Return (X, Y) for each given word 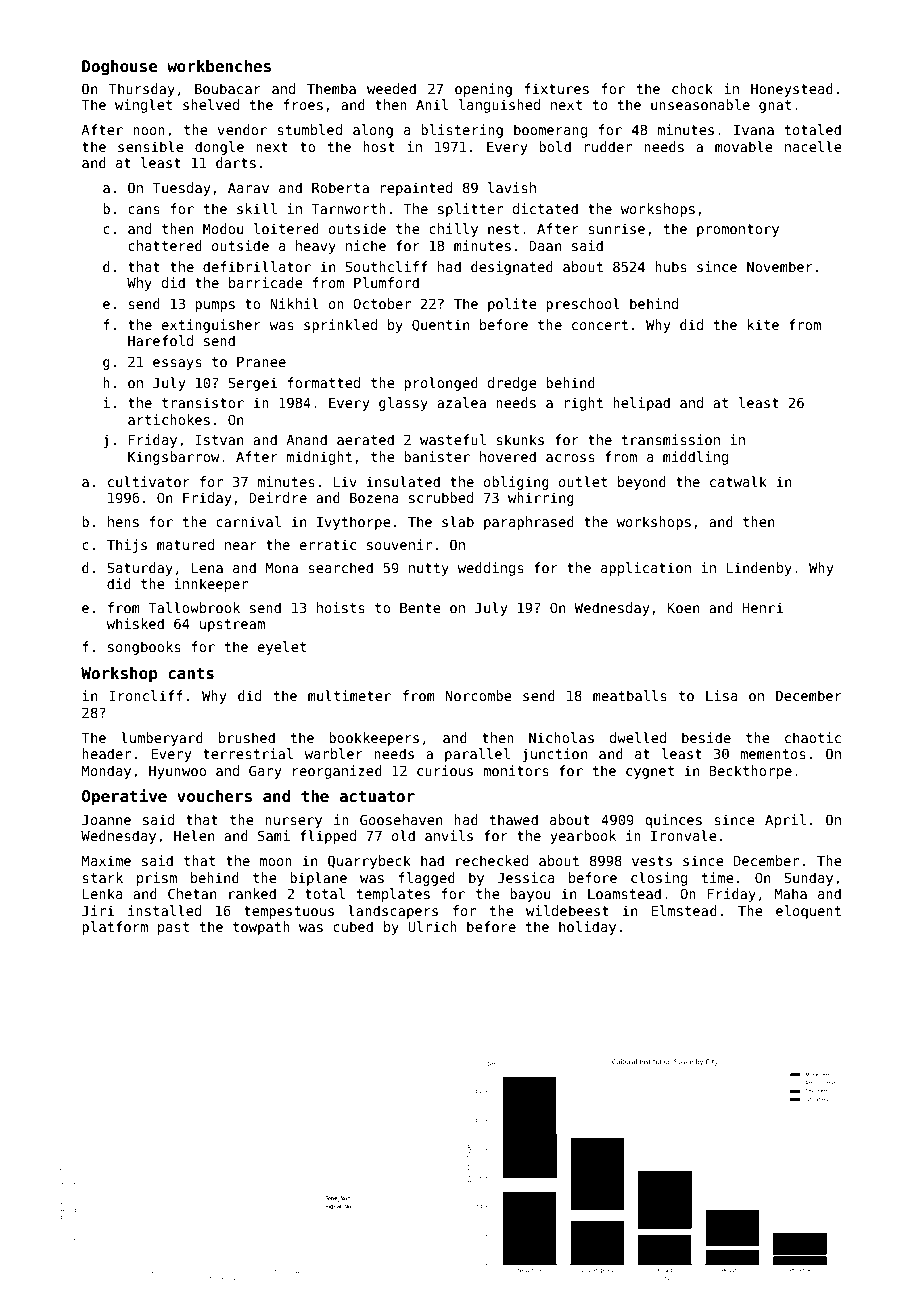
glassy (403, 404)
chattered (165, 245)
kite (763, 324)
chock (692, 88)
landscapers (393, 912)
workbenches (219, 66)
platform (115, 928)
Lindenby (759, 569)
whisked (135, 623)
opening (483, 90)
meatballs (630, 695)
